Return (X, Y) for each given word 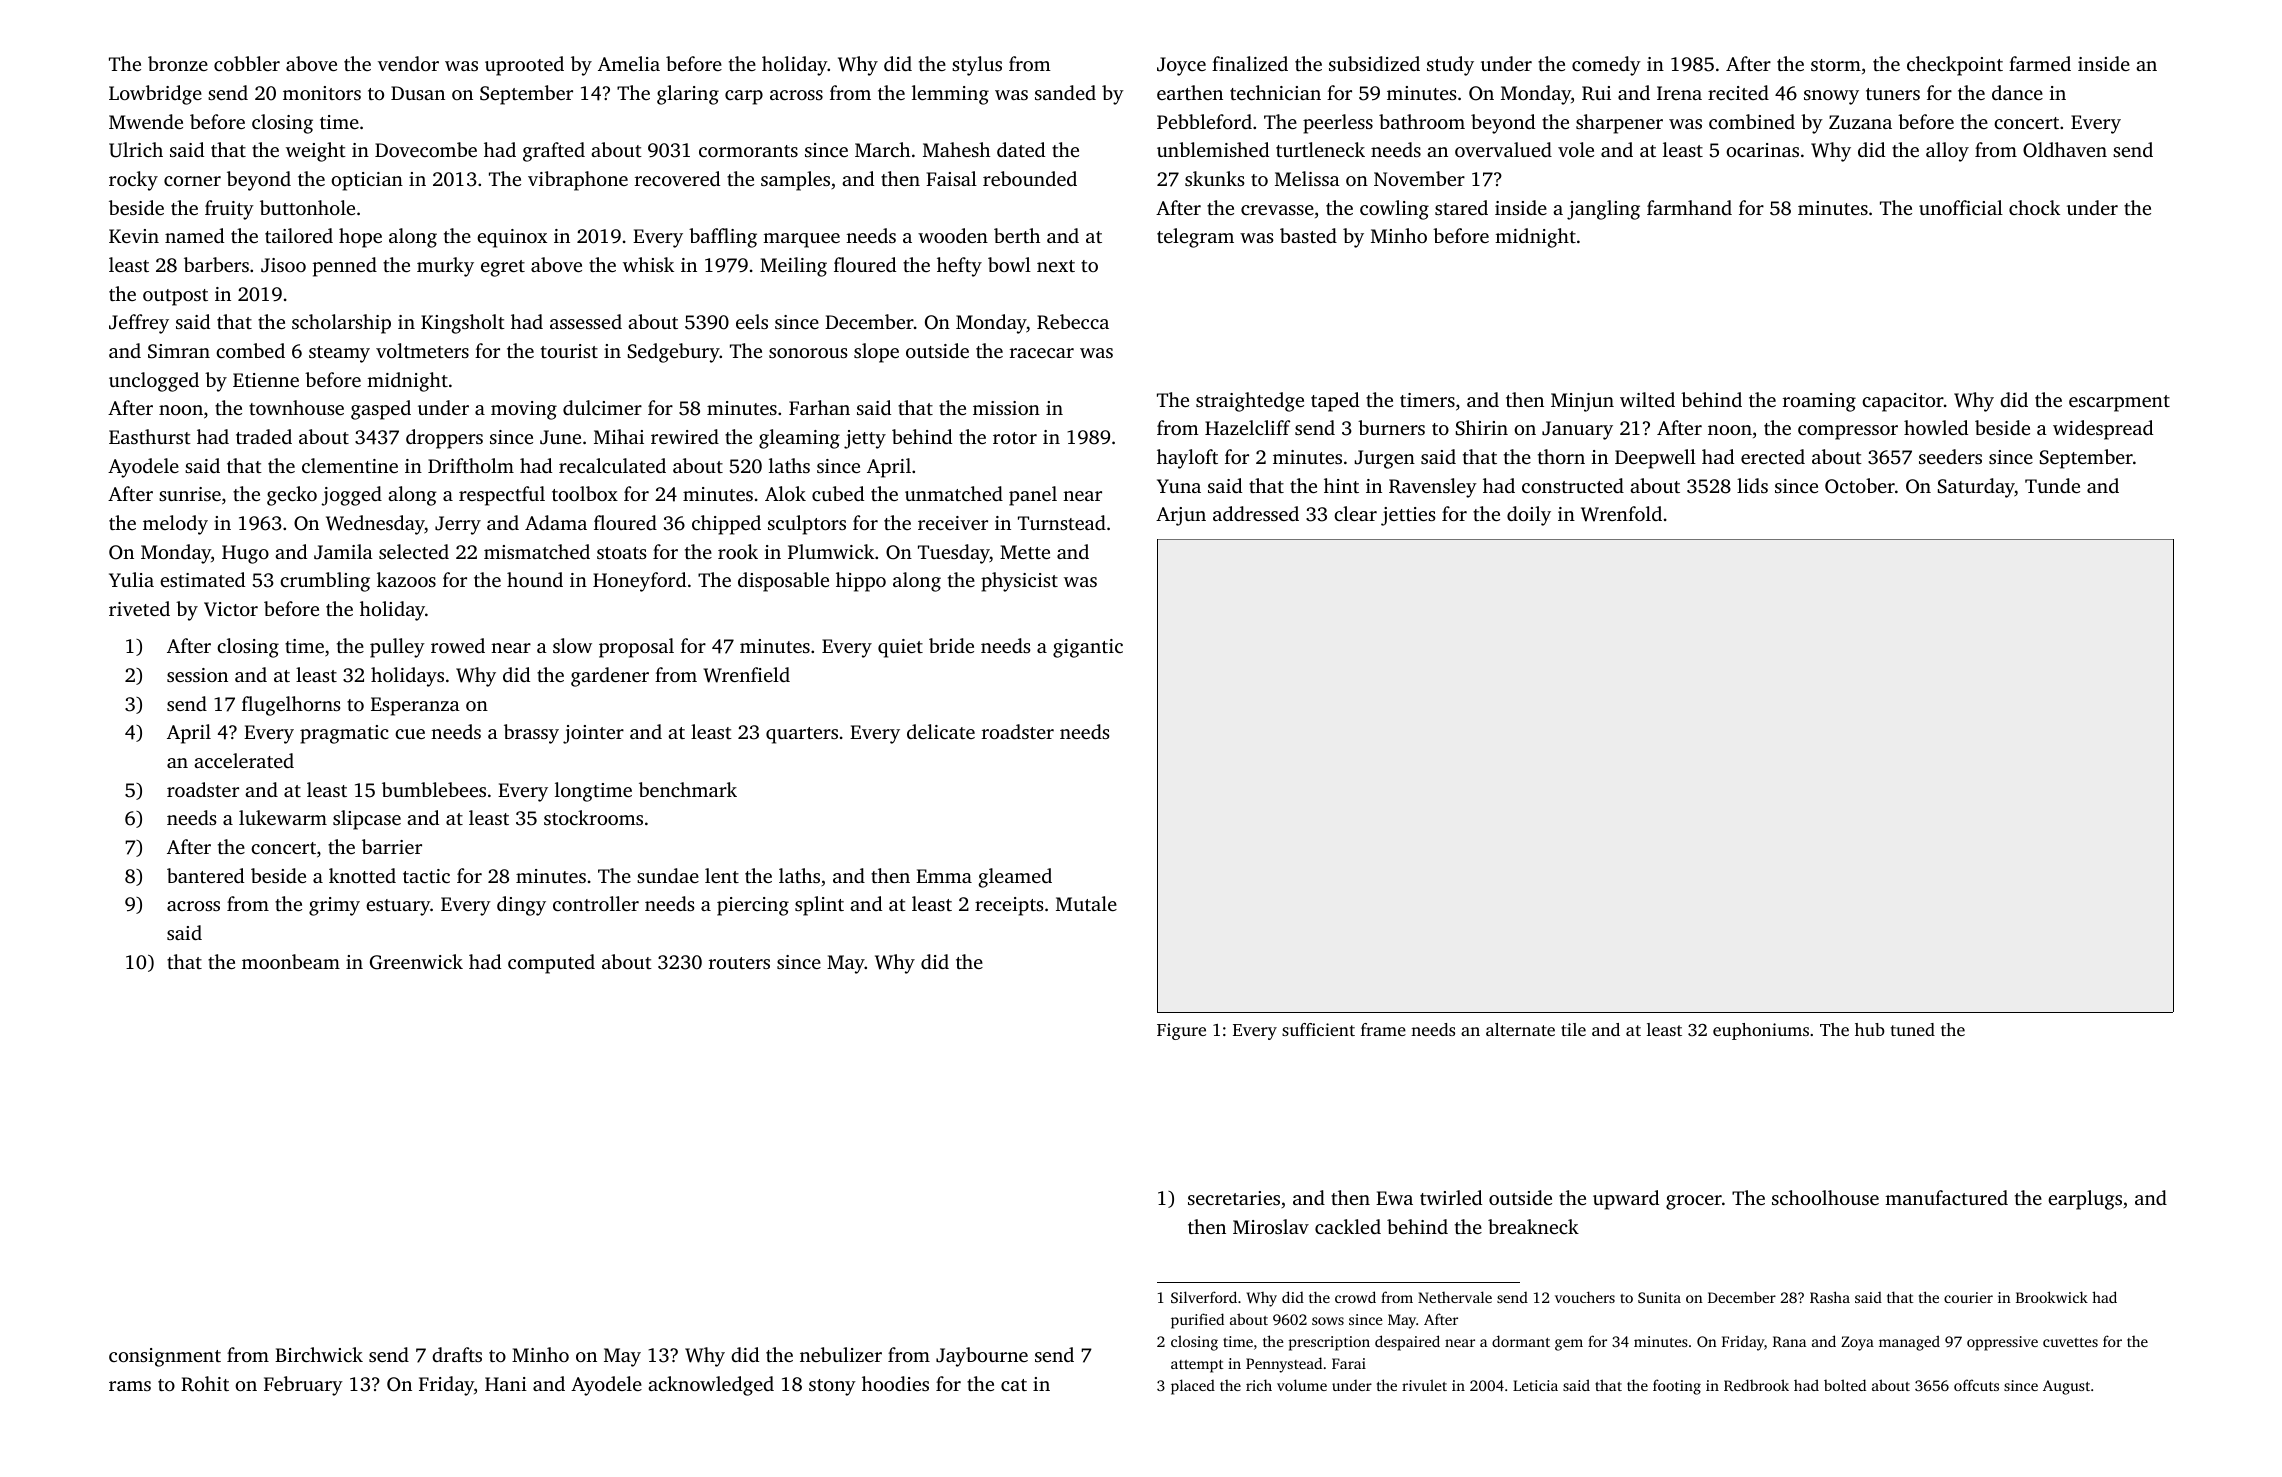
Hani (506, 1384)
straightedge (1250, 402)
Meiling (793, 267)
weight (316, 152)
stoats (622, 553)
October (1860, 486)
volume (1302, 1385)
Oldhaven (2065, 150)
